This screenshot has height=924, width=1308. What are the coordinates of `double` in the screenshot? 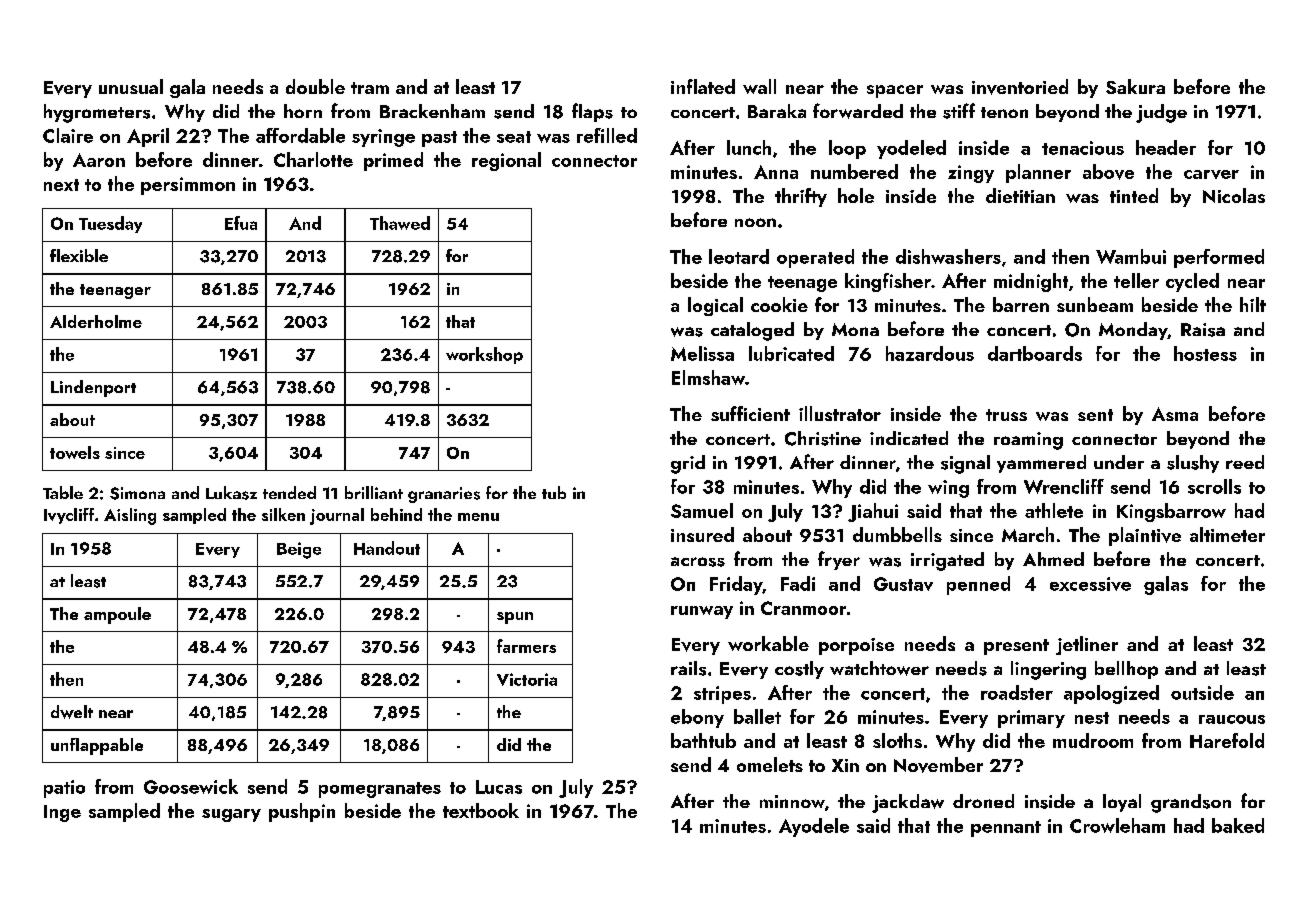 It's located at (315, 86).
